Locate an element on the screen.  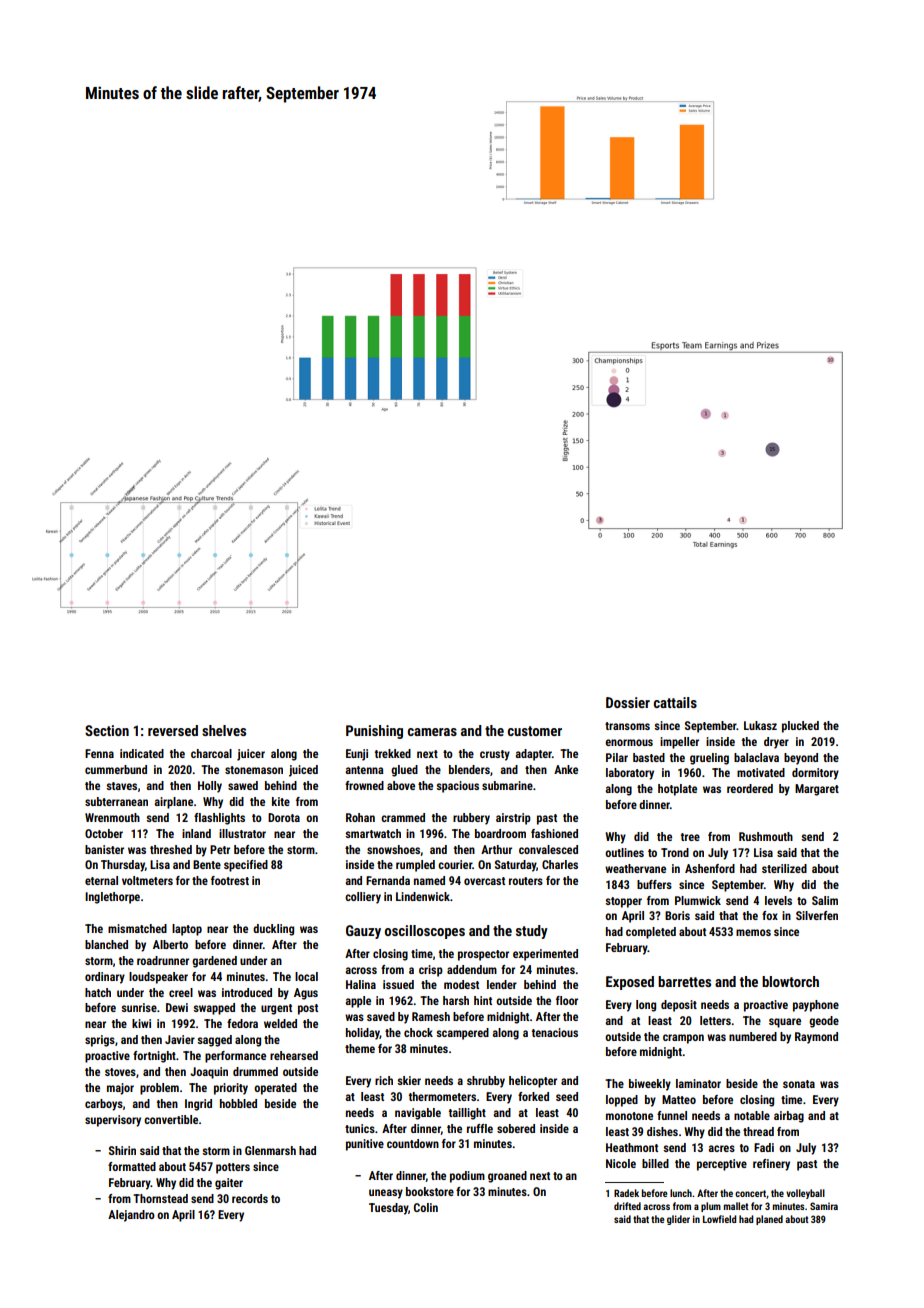
Colin is located at coordinates (426, 1207).
